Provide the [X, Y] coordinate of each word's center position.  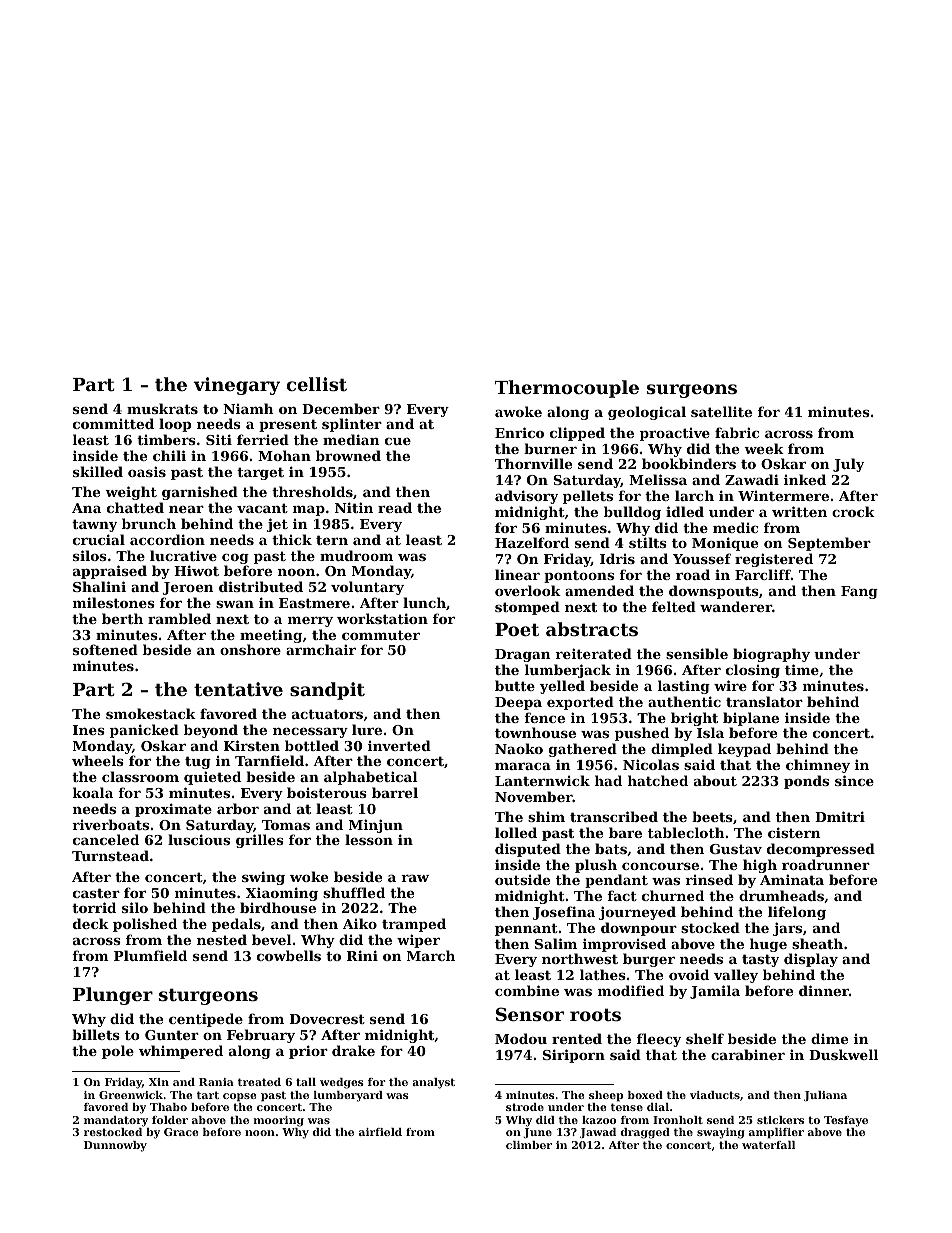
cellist [317, 384]
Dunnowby [115, 1146]
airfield [380, 1132]
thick [292, 539]
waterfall [768, 1145]
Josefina [564, 913]
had [608, 780]
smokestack [151, 713]
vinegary [237, 386]
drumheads [781, 895]
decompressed [821, 850]
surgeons [692, 391]
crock [853, 511]
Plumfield [150, 955]
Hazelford [532, 542]
